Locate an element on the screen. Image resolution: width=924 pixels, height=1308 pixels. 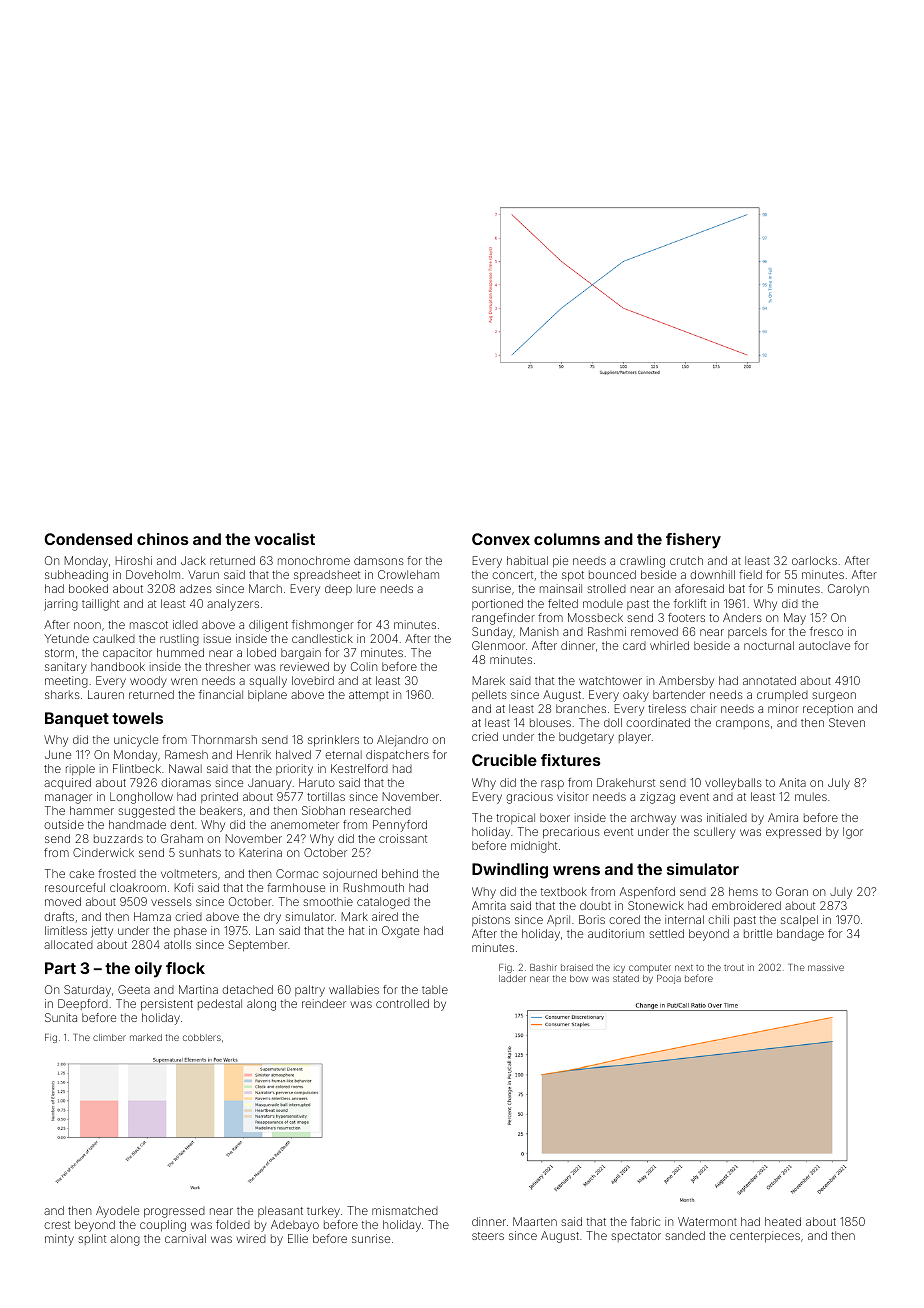
bow is located at coordinates (579, 978).
